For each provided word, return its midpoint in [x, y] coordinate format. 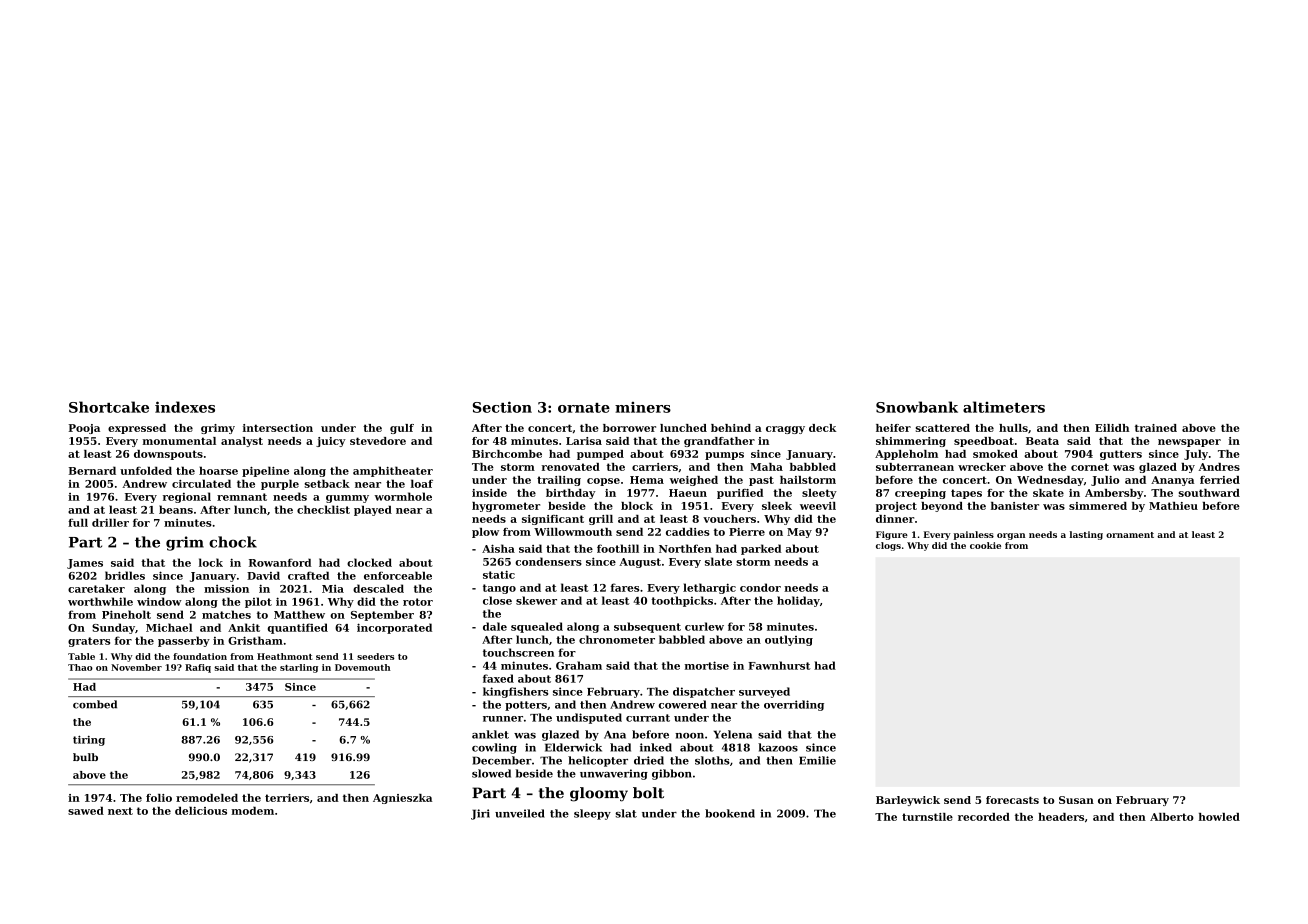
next [120, 811]
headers [1061, 817]
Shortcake [109, 407]
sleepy [592, 814]
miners [643, 407]
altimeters [1004, 407]
